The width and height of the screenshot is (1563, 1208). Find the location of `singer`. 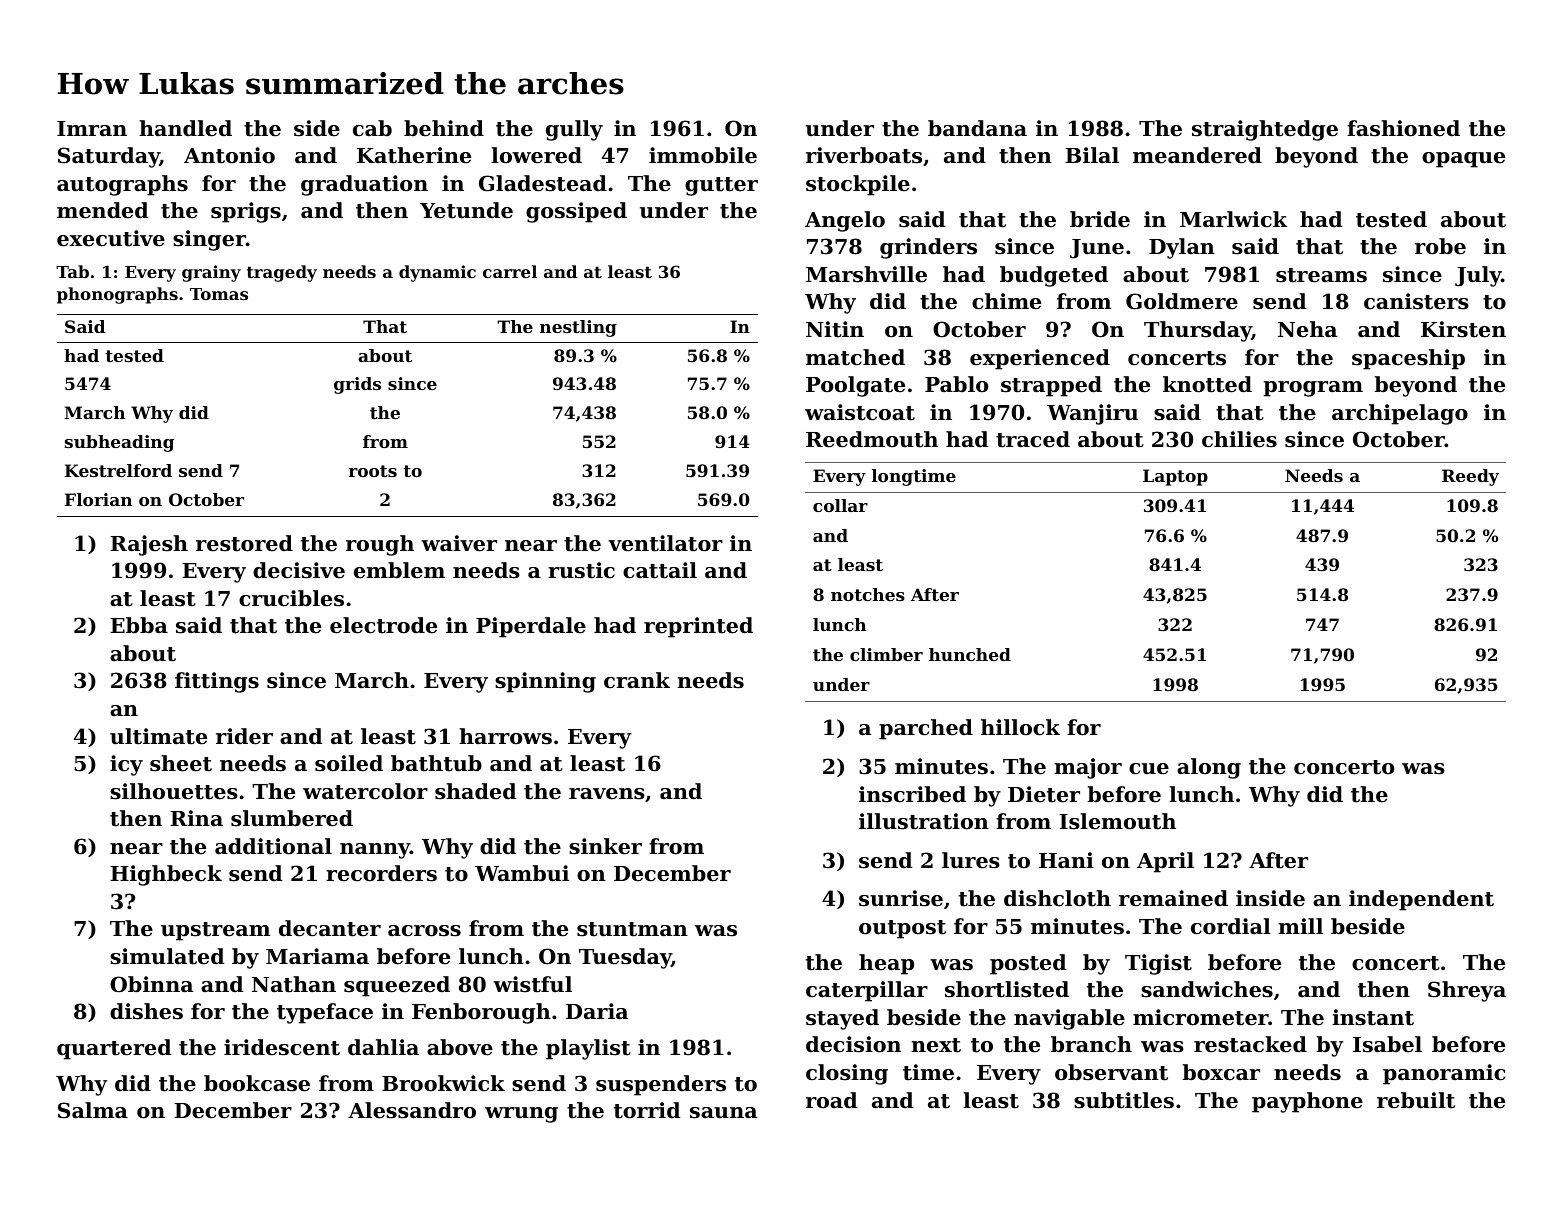

singer is located at coordinates (209, 240).
